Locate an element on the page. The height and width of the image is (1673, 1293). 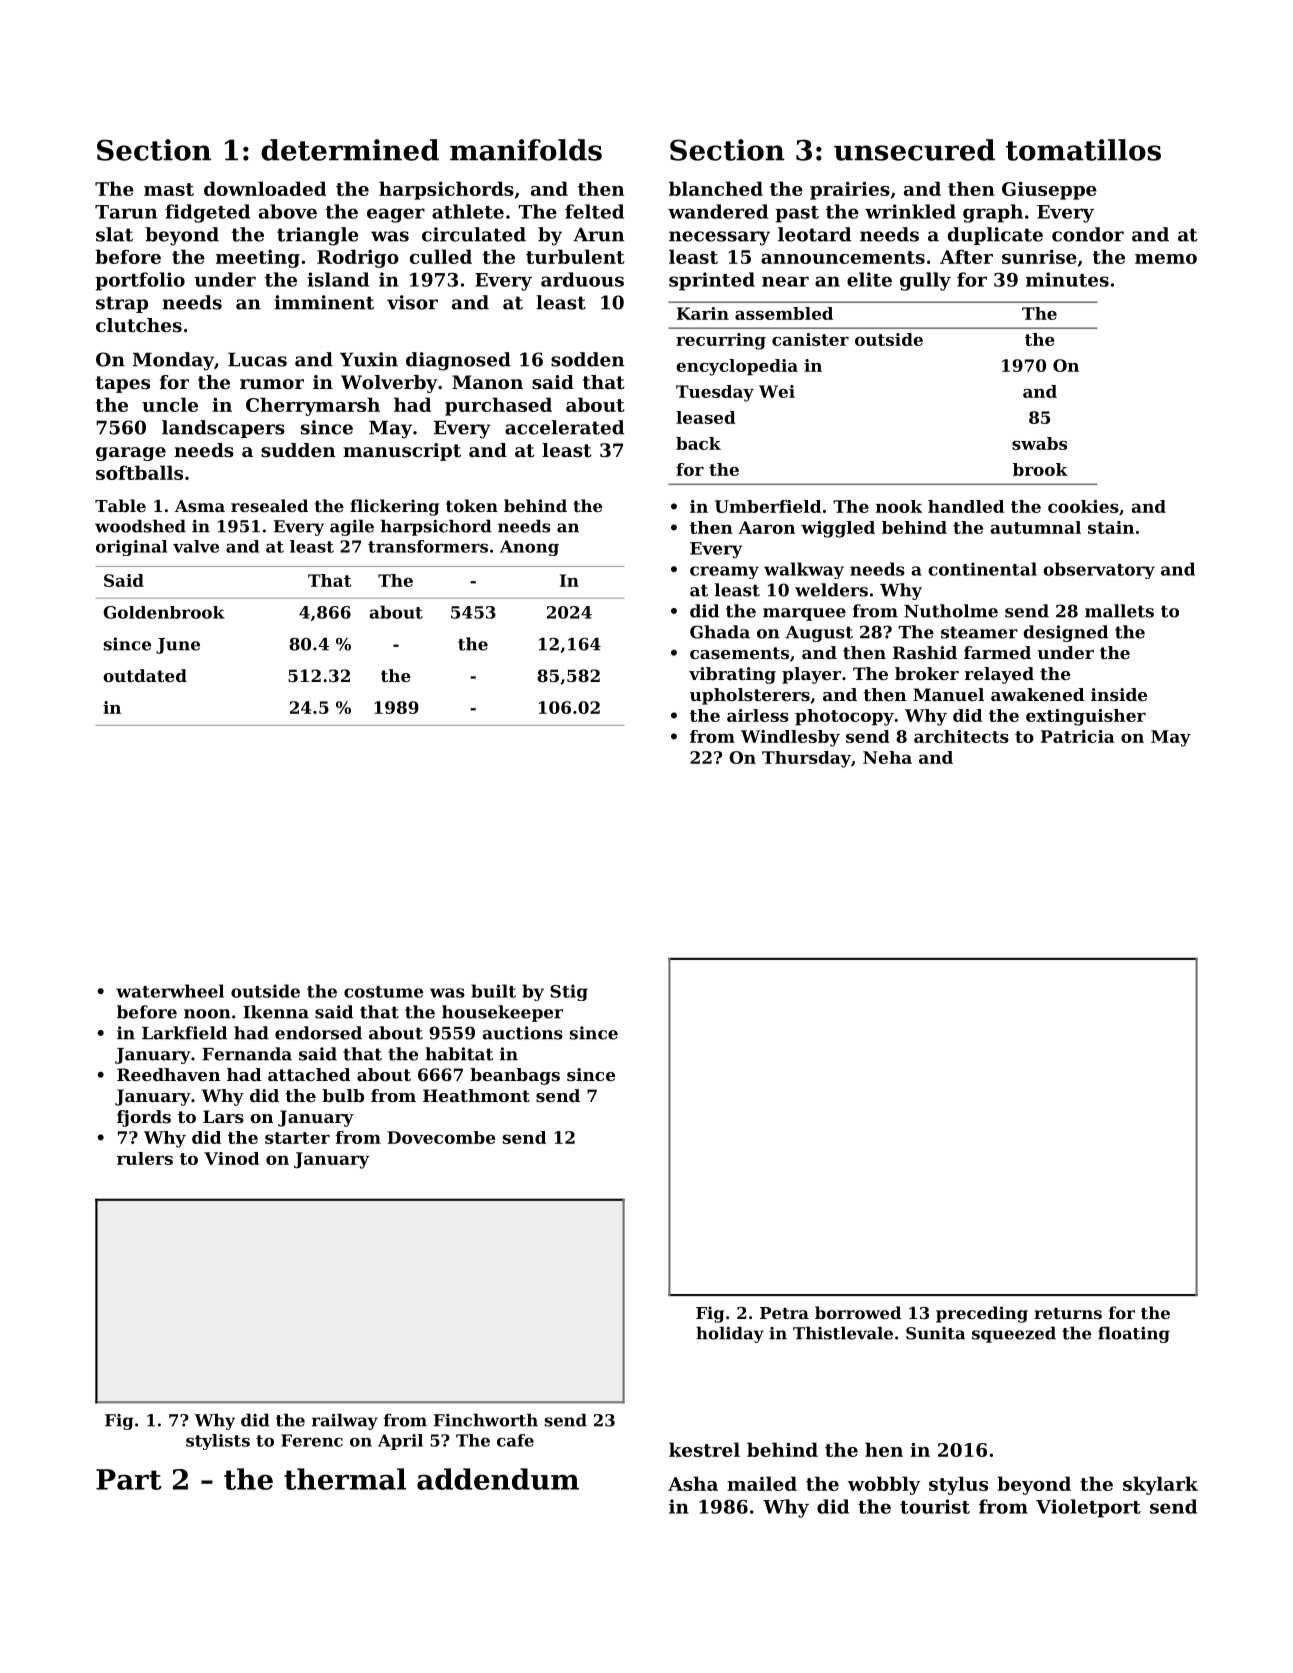
Stig is located at coordinates (569, 992).
